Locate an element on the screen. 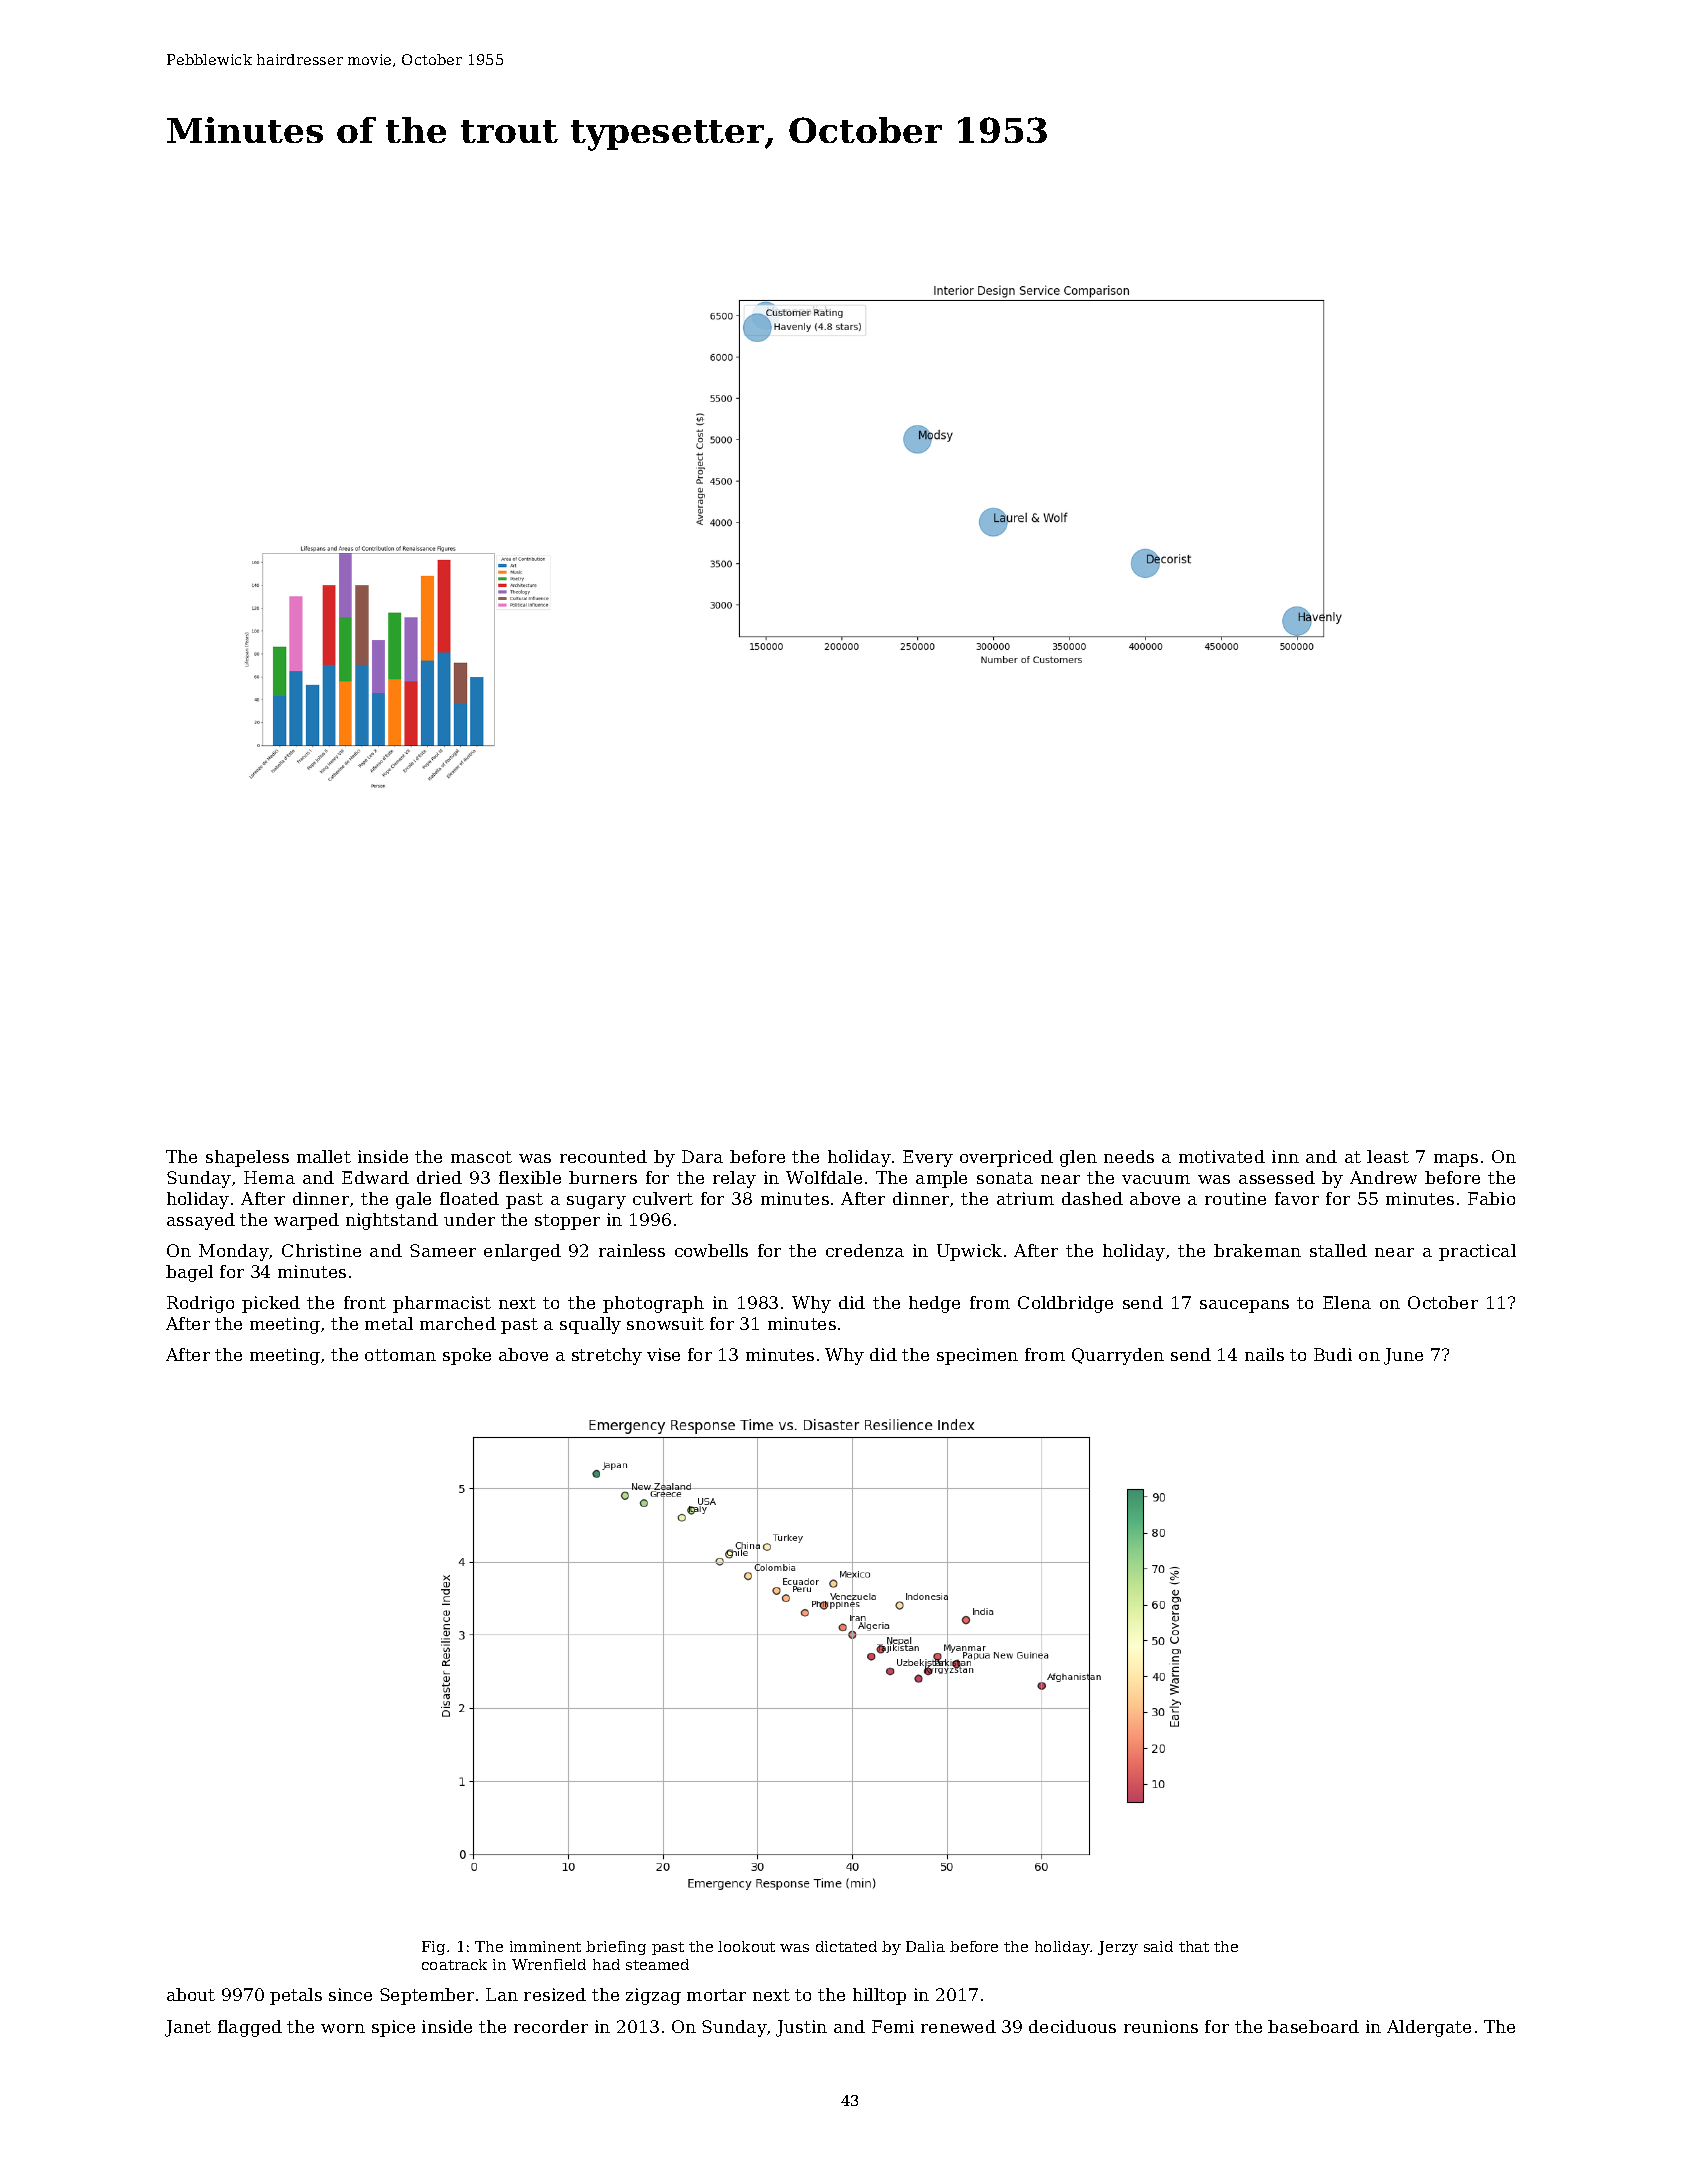 The width and height of the screenshot is (1683, 2178). lookout is located at coordinates (746, 1946).
